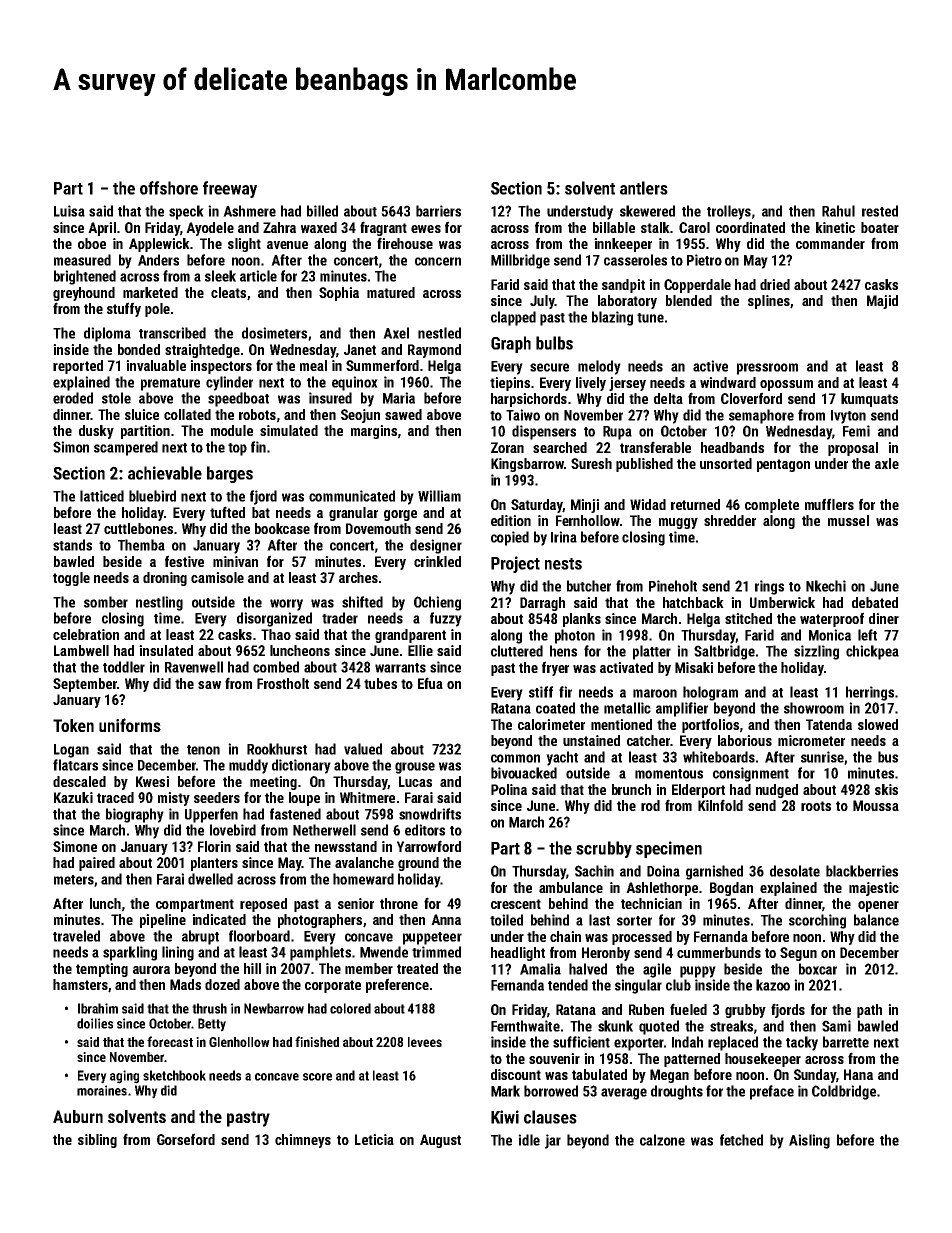 This document has height=1233, width=952. I want to click on calzone, so click(662, 1140).
